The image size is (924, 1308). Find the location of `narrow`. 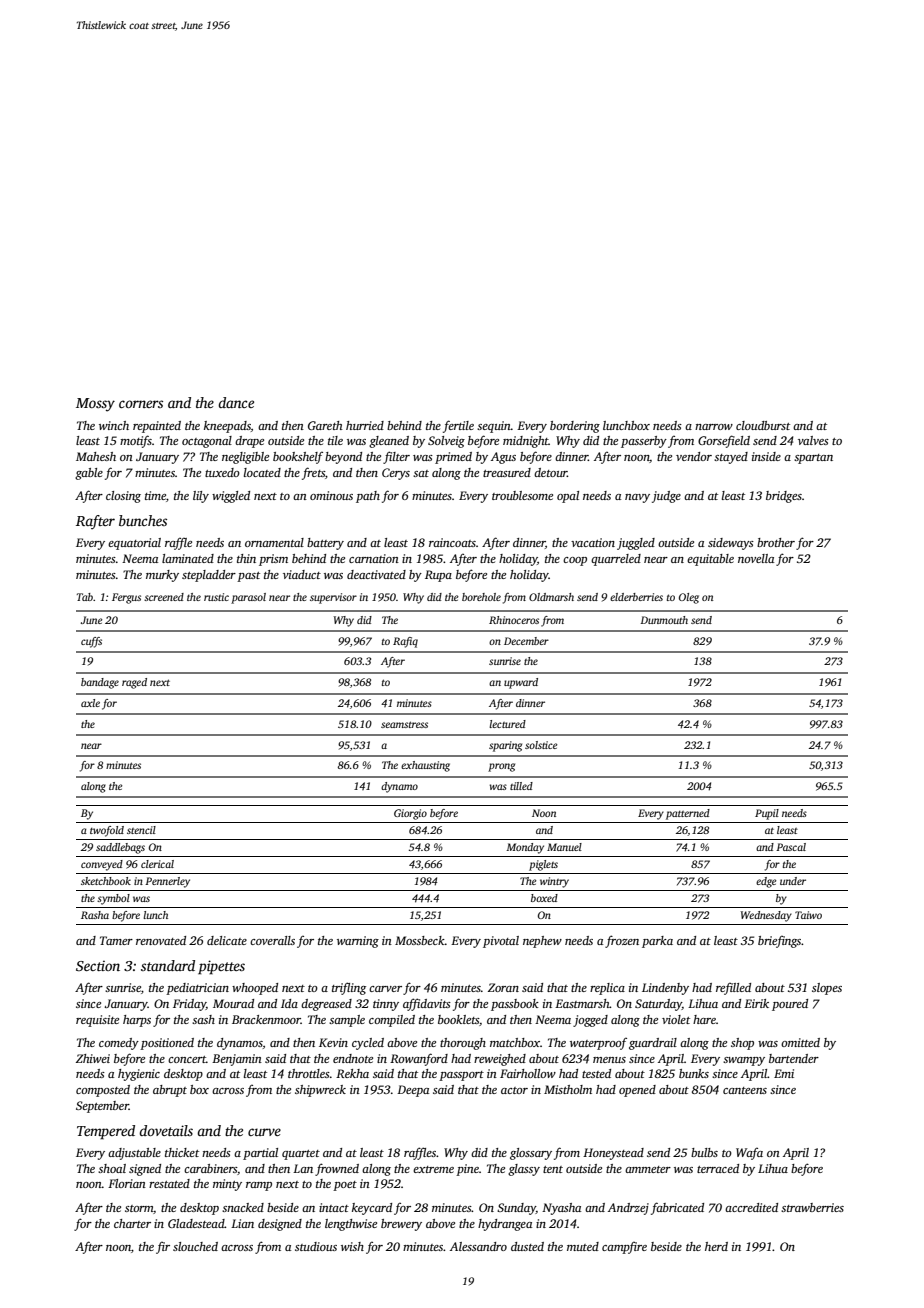

narrow is located at coordinates (714, 427).
